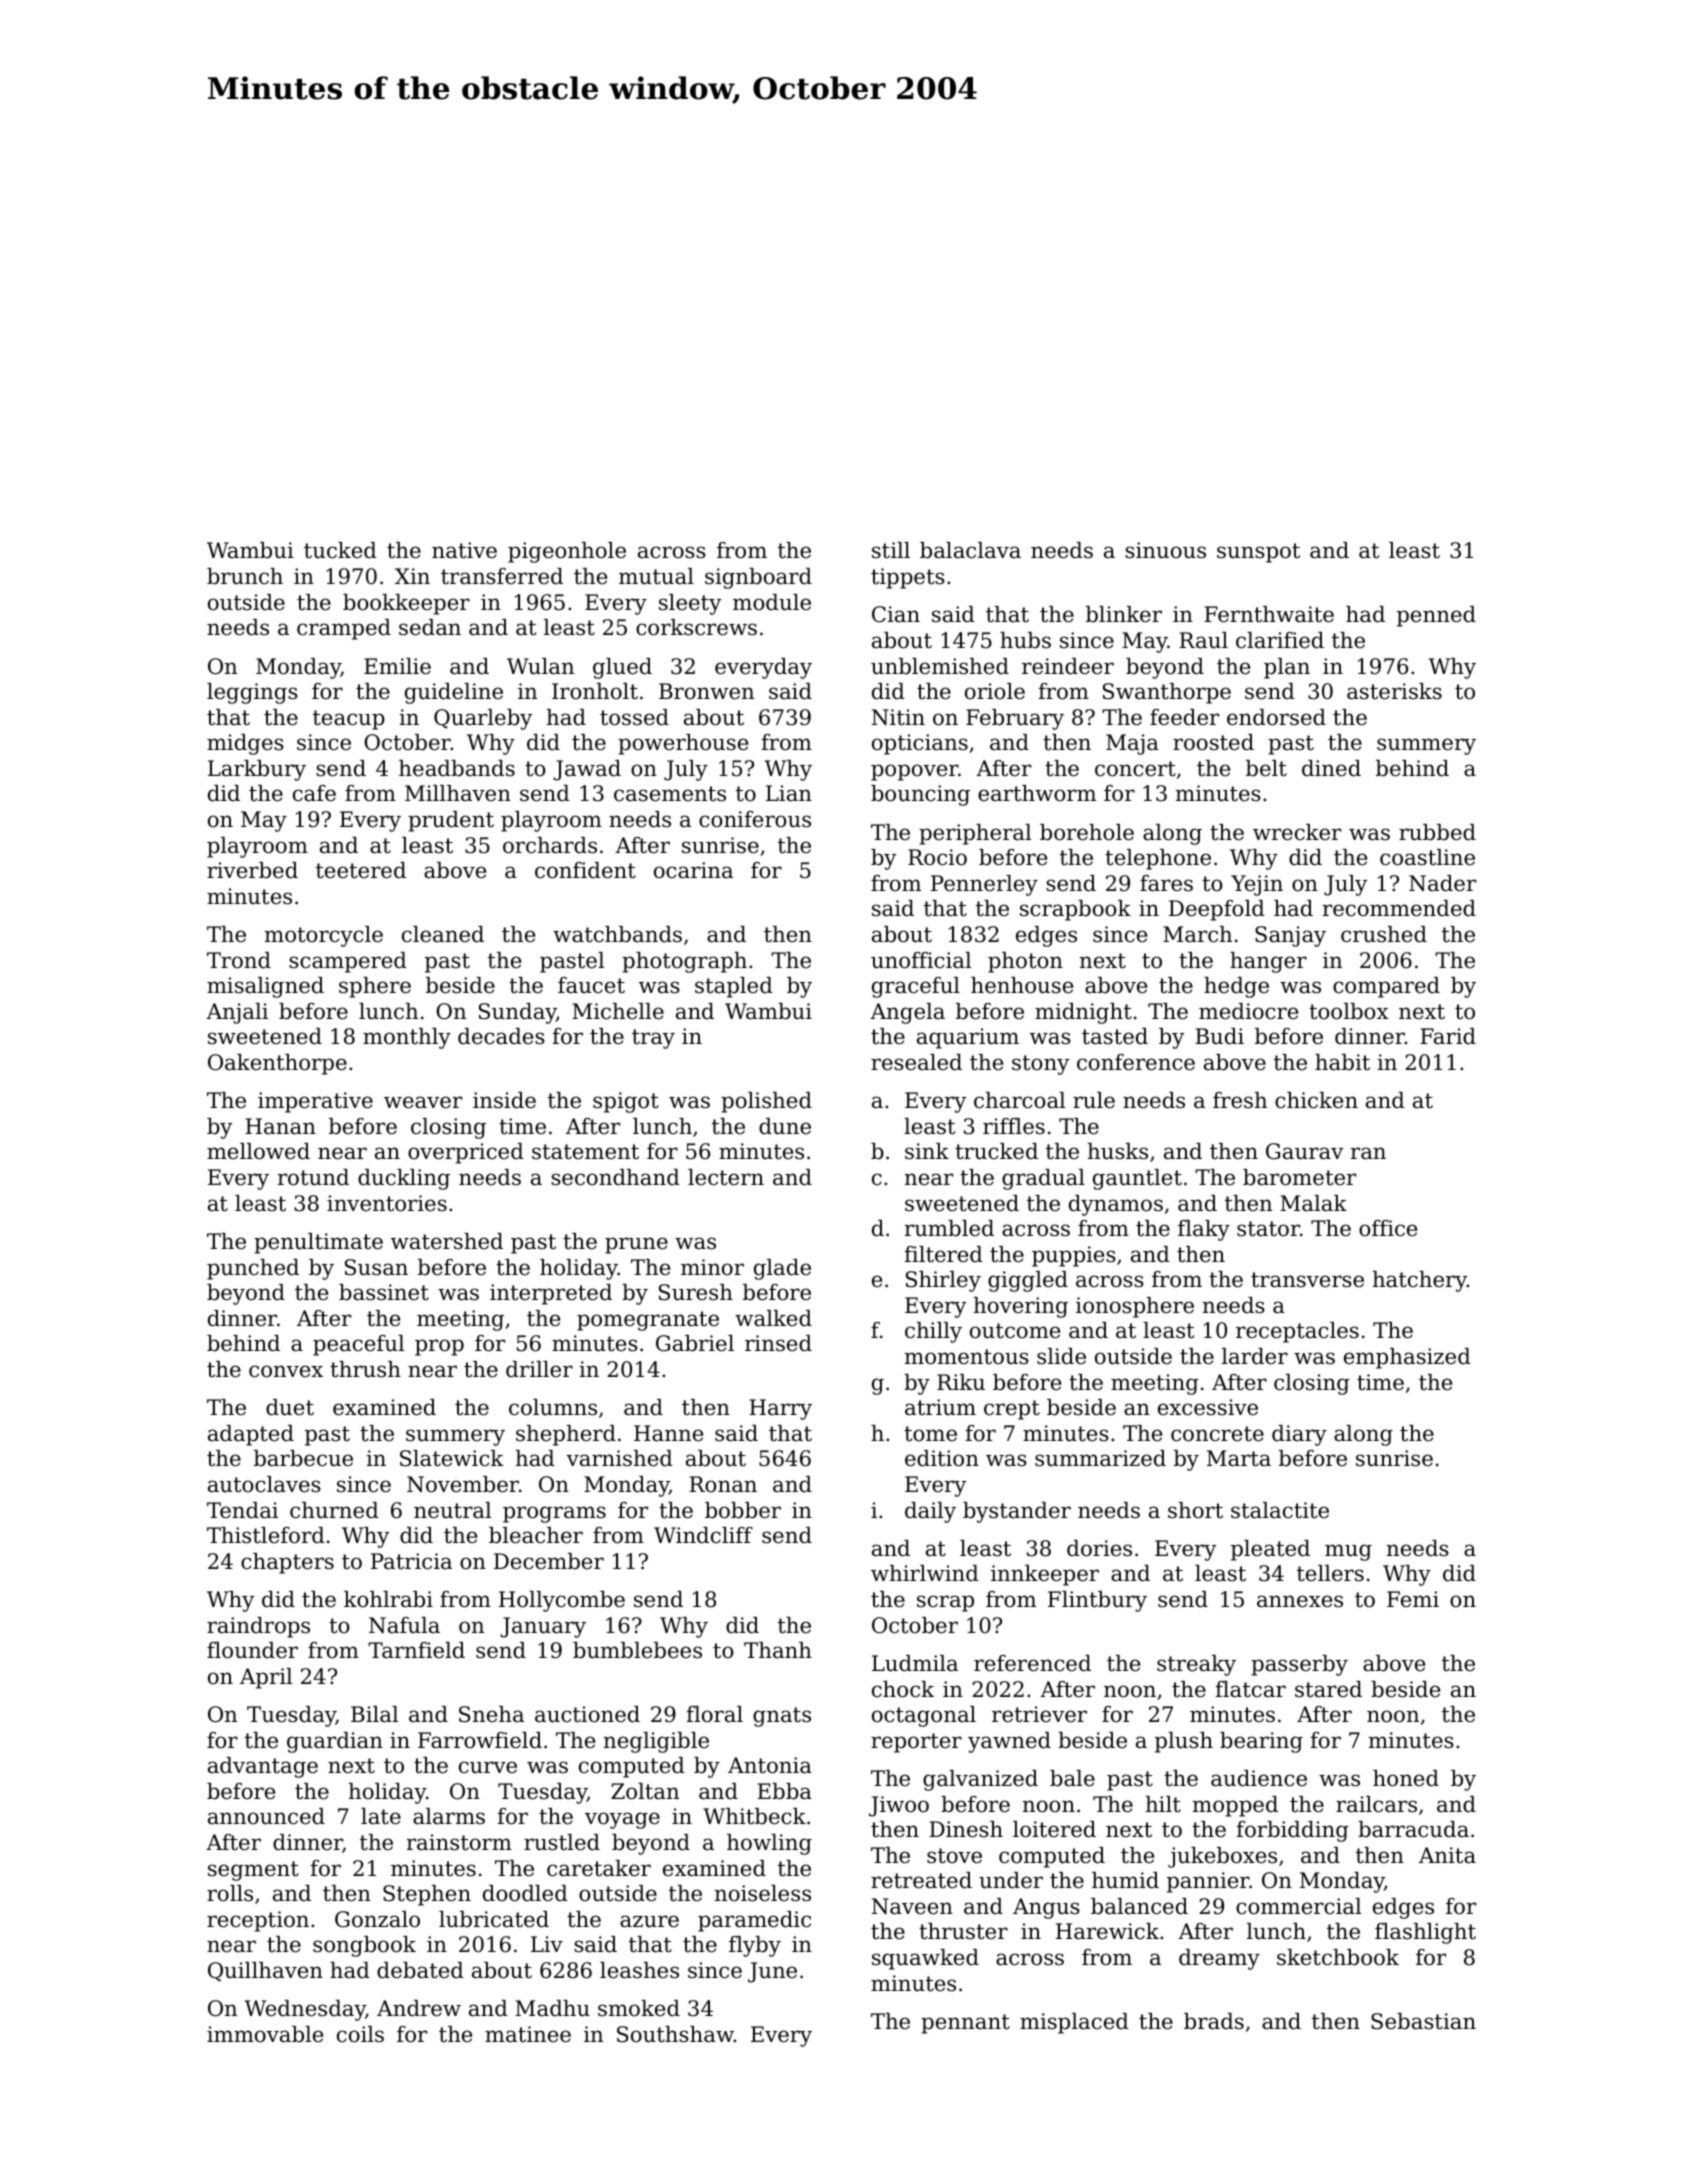  What do you see at coordinates (388, 1599) in the screenshot?
I see `kohlrabi` at bounding box center [388, 1599].
